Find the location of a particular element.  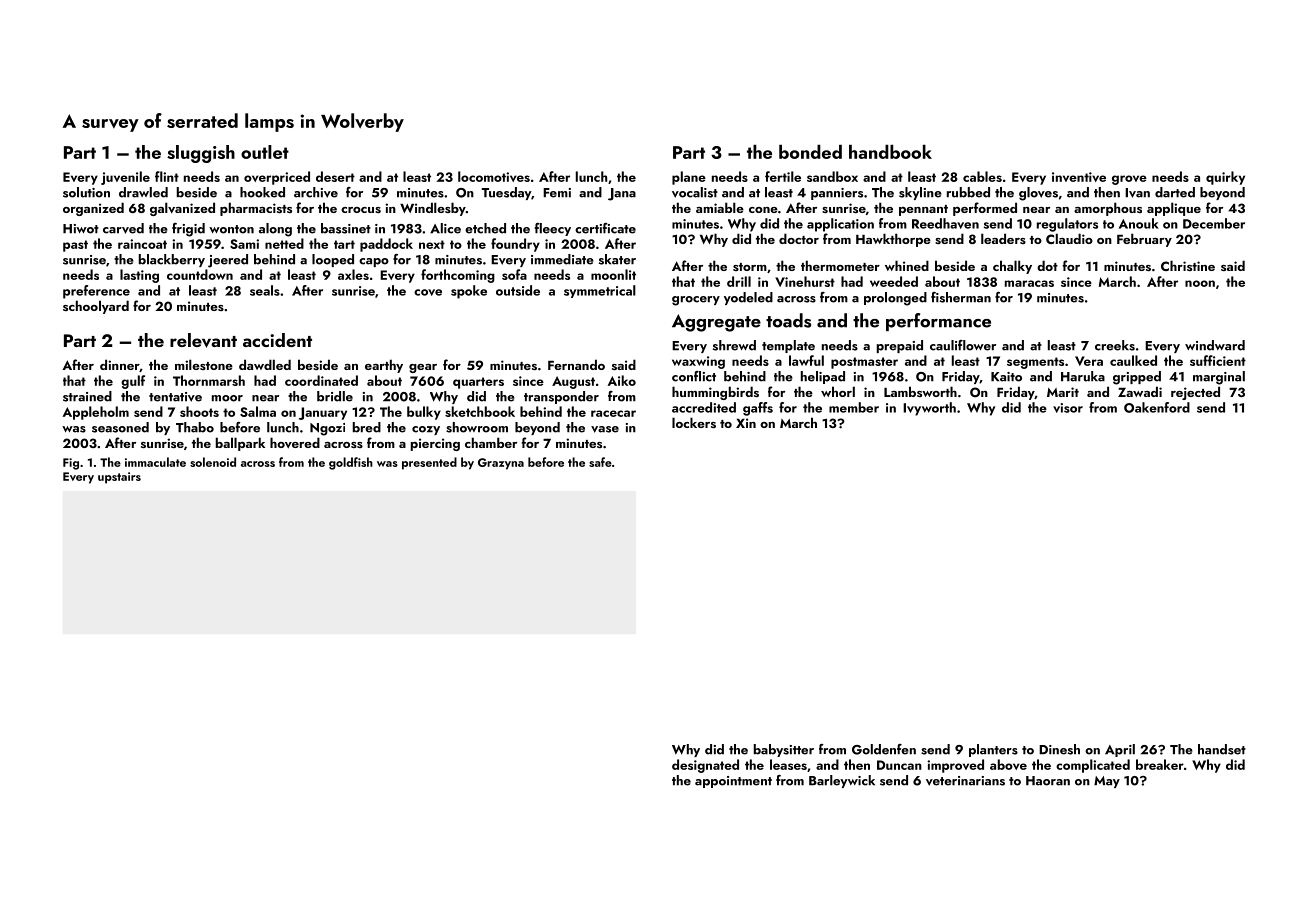

Goldenfen is located at coordinates (884, 749).
